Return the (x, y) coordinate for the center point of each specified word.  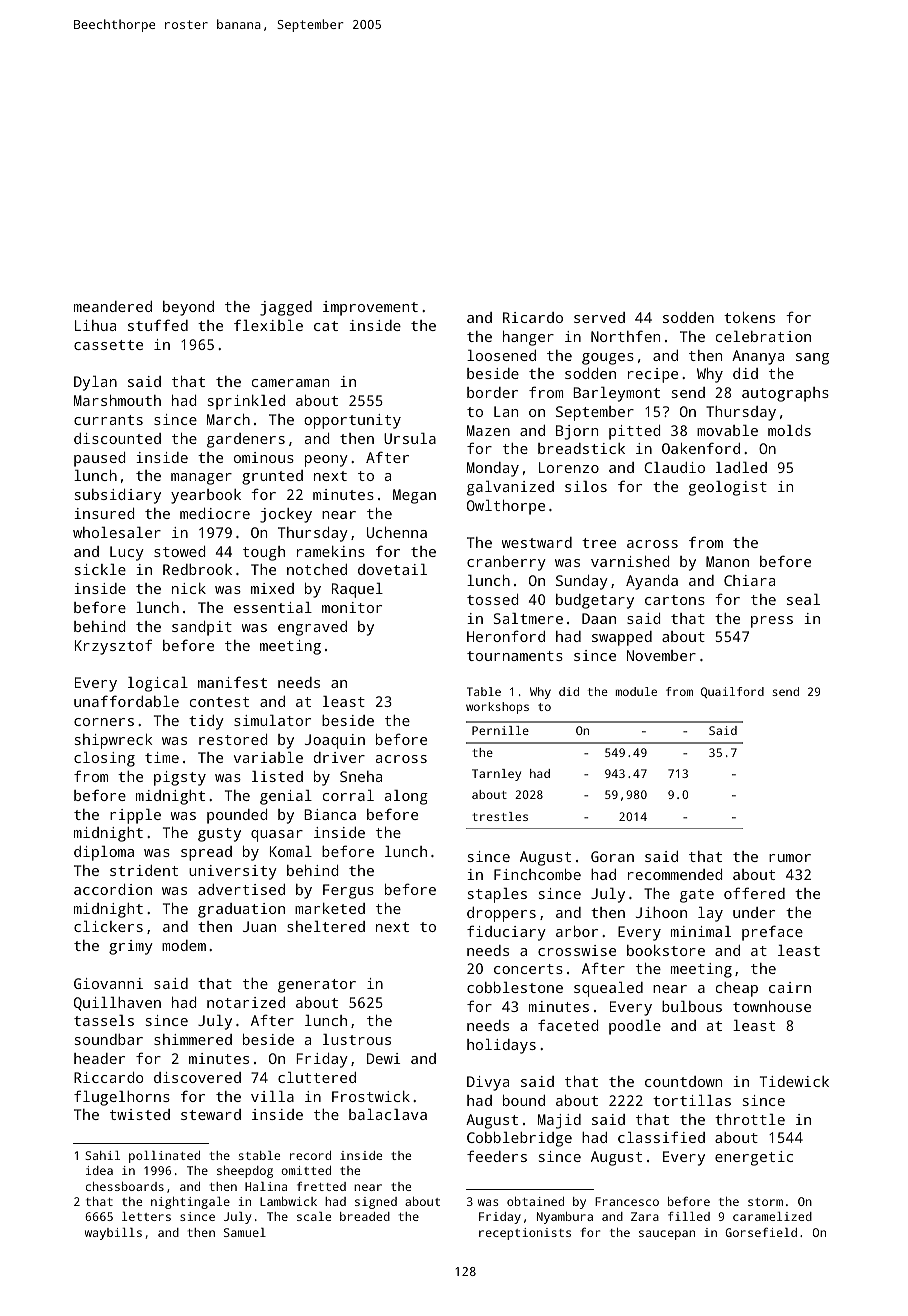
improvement (370, 308)
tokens (749, 317)
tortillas (692, 1100)
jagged (286, 308)
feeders (497, 1156)
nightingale (190, 1203)
